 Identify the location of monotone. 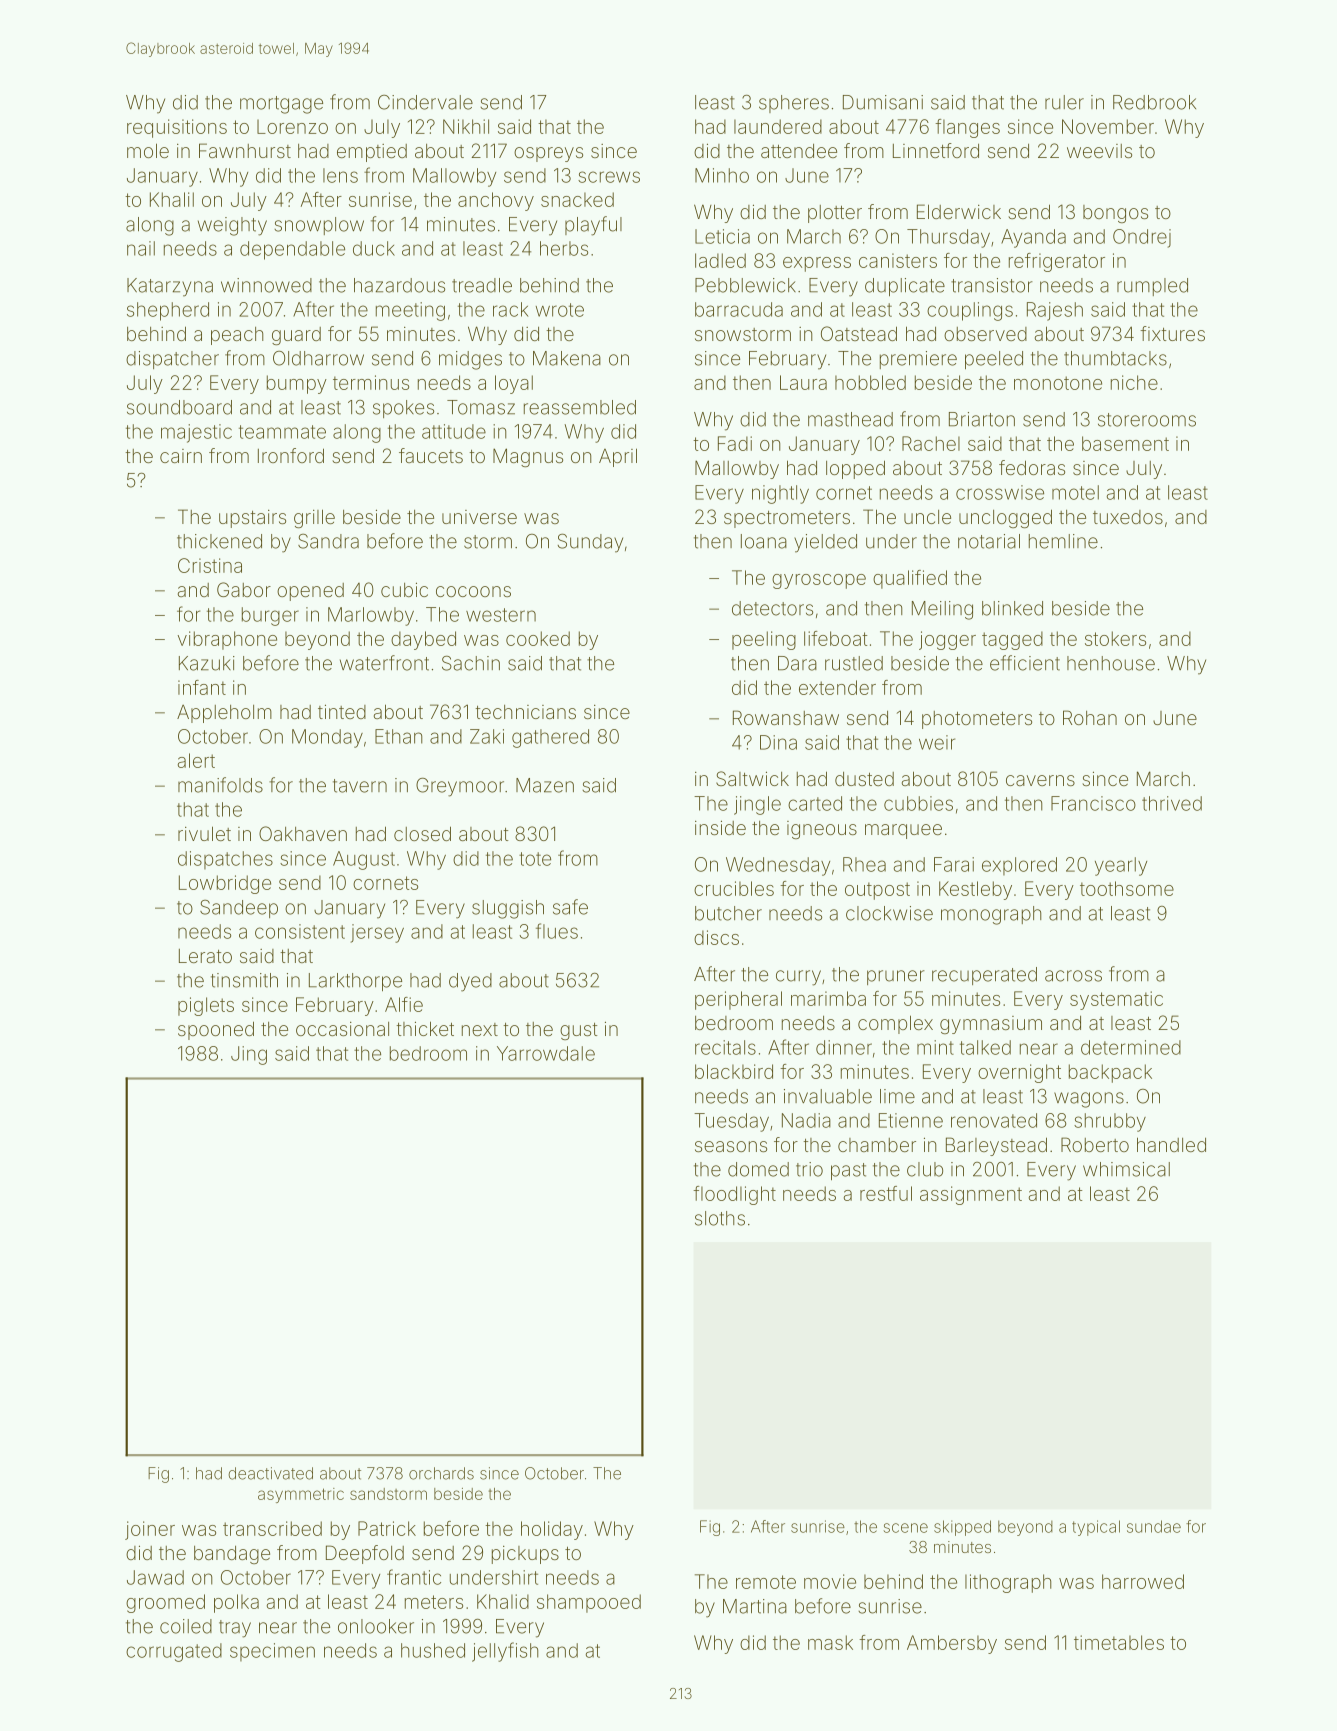
(1058, 383).
